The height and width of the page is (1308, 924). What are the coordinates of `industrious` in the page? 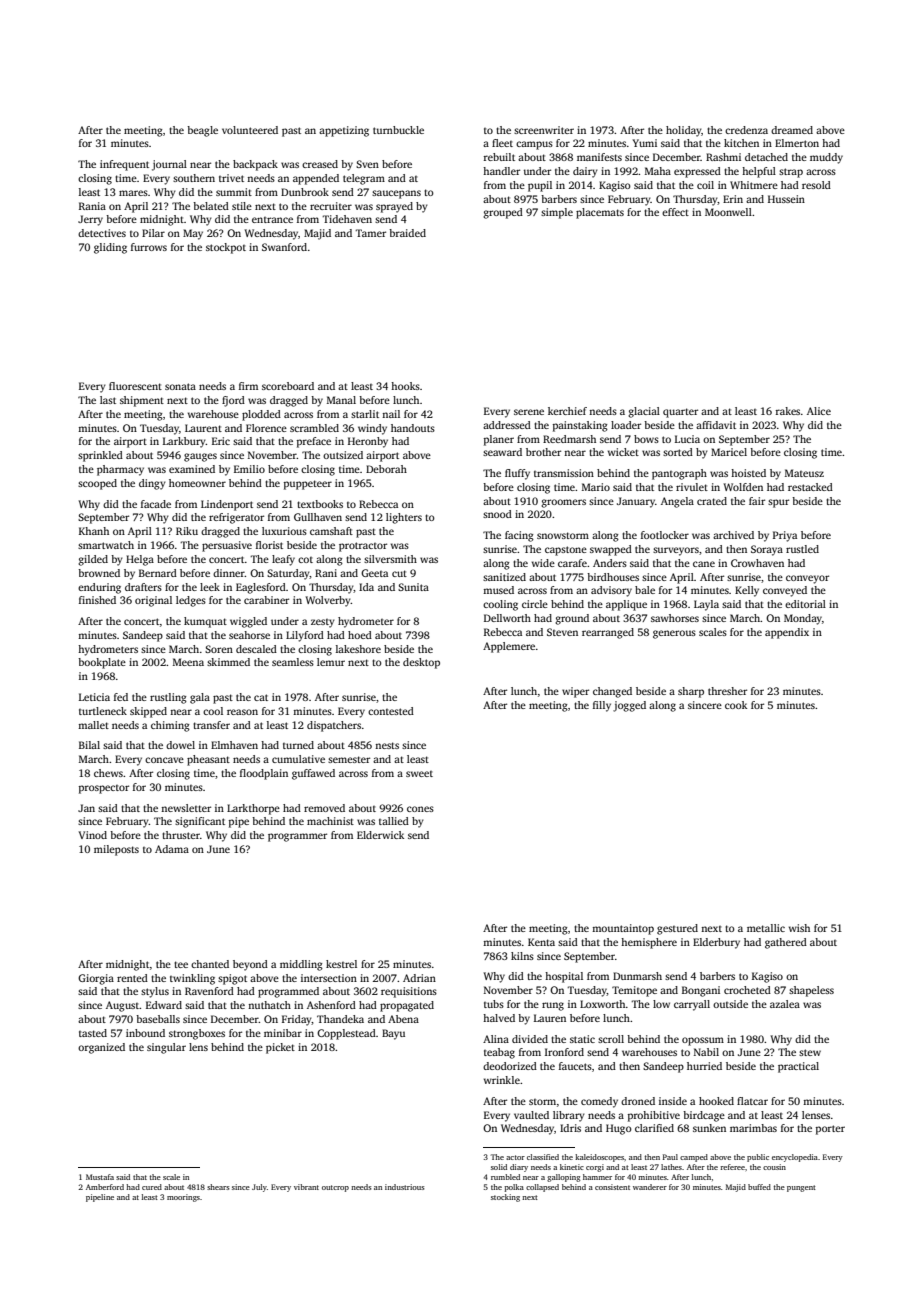 It's located at (404, 1187).
